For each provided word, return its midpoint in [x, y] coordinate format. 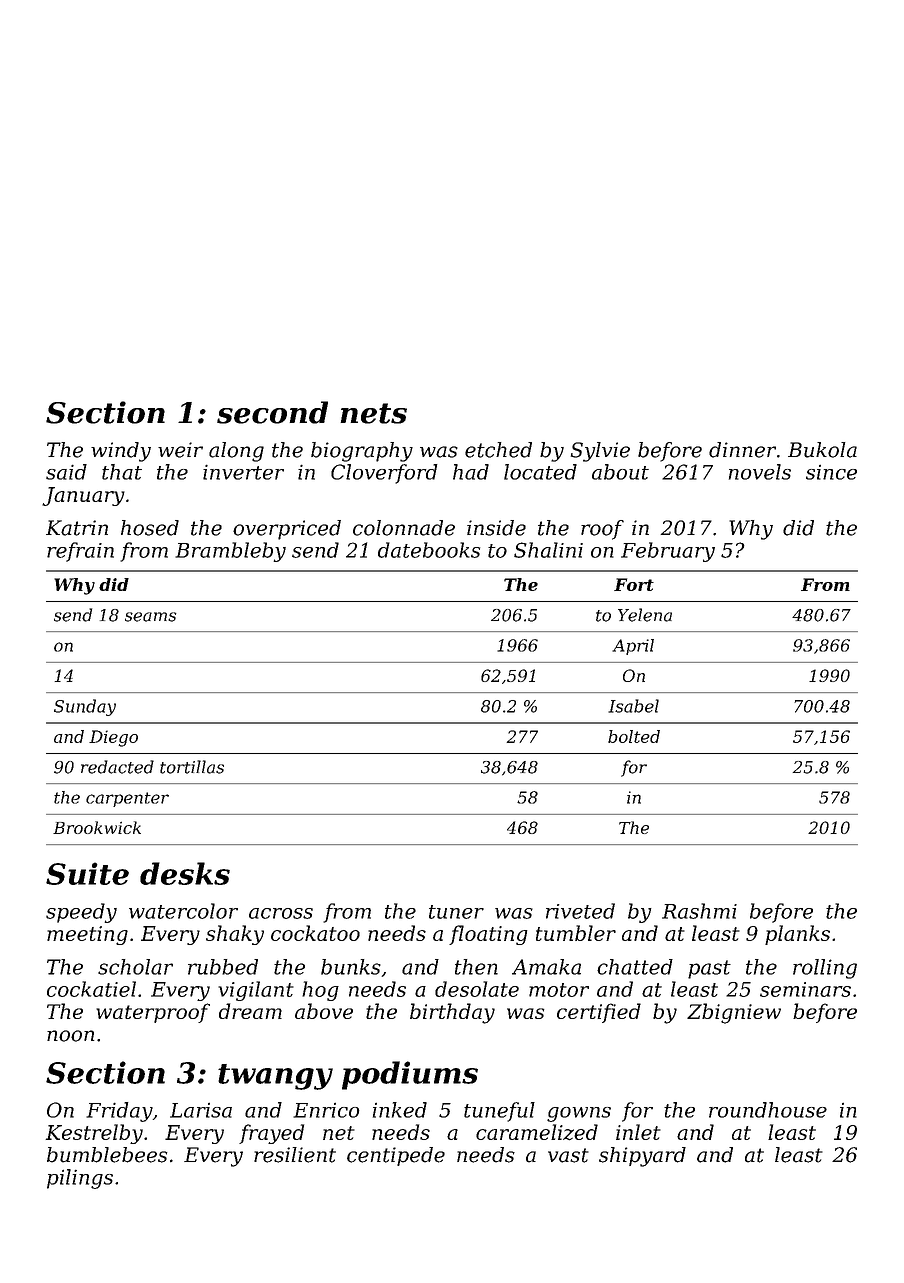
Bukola [822, 450]
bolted [634, 736]
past [709, 969]
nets [373, 413]
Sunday [85, 707]
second [272, 412]
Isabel [633, 706]
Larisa [201, 1110]
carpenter [127, 799]
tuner [456, 912]
